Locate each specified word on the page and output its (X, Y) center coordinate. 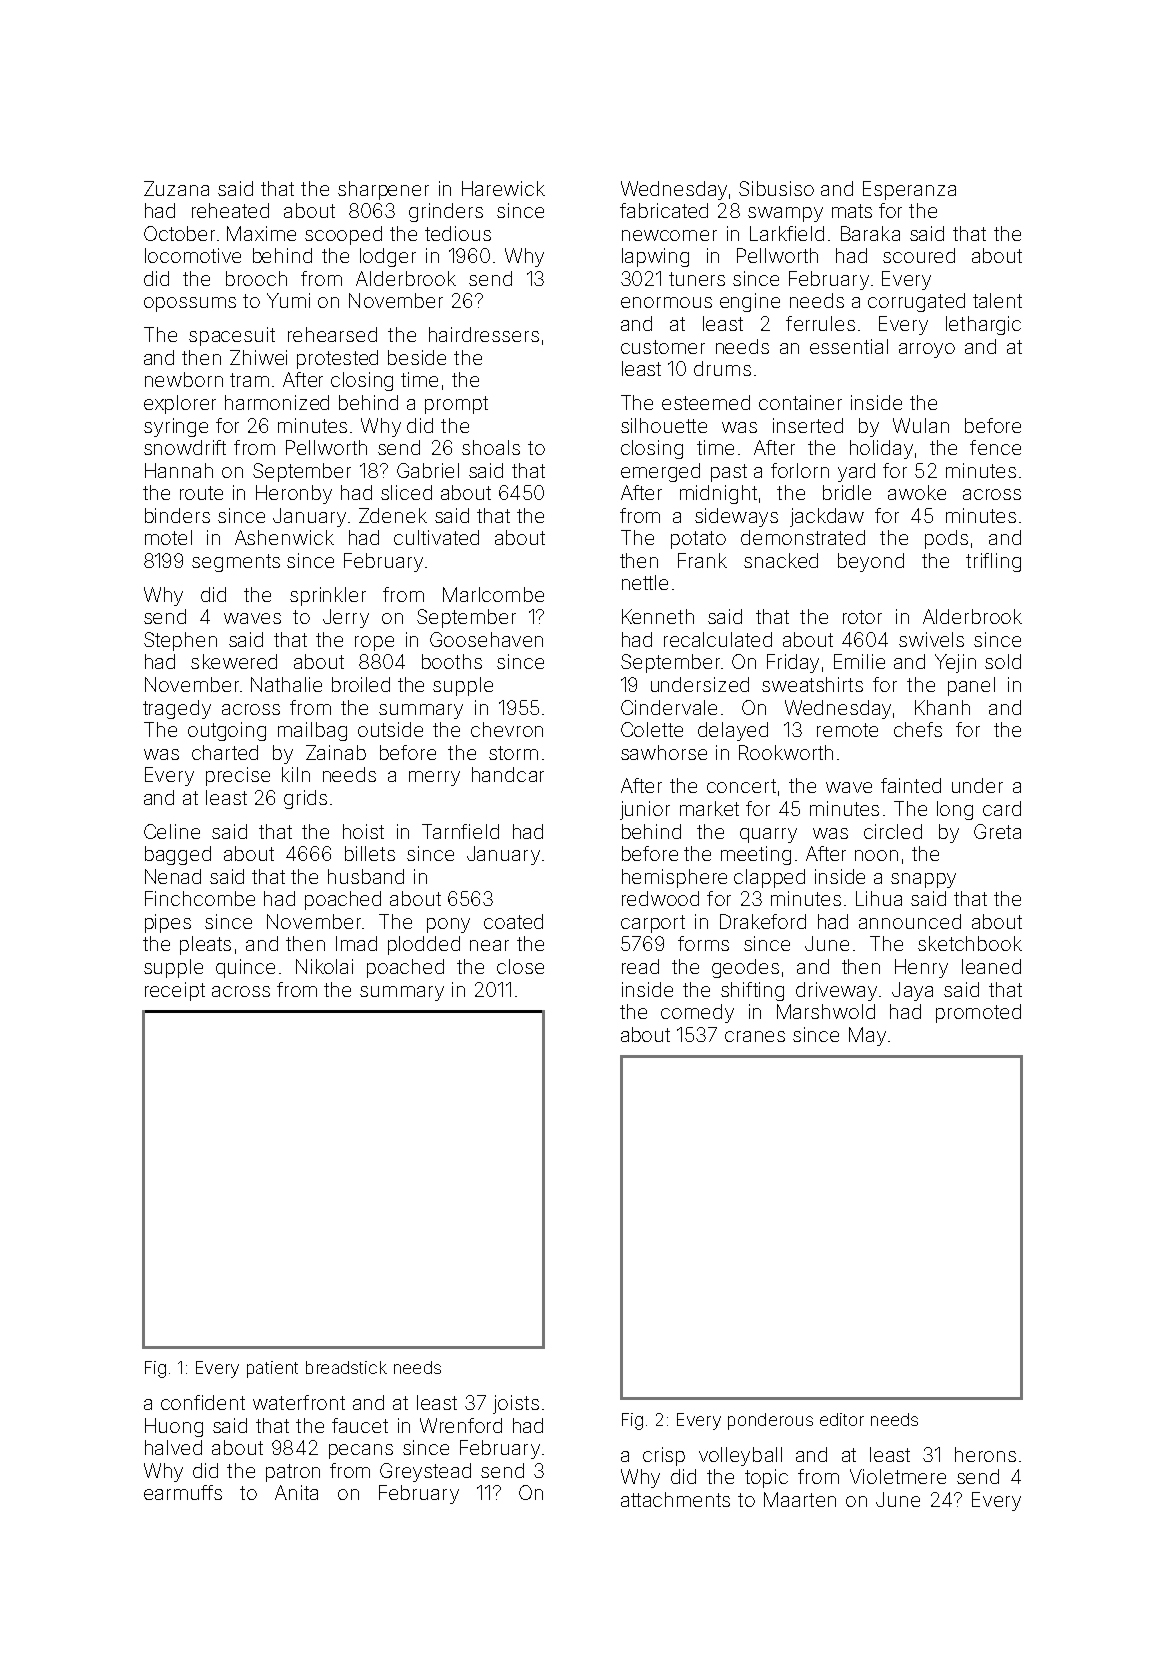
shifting (752, 991)
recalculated (718, 639)
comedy (697, 1013)
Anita (296, 1492)
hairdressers (484, 334)
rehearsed (332, 334)
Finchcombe (200, 898)
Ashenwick (284, 537)
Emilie (859, 661)
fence (995, 447)
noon (876, 855)
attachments (675, 1499)
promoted (978, 1013)
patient (272, 1369)
